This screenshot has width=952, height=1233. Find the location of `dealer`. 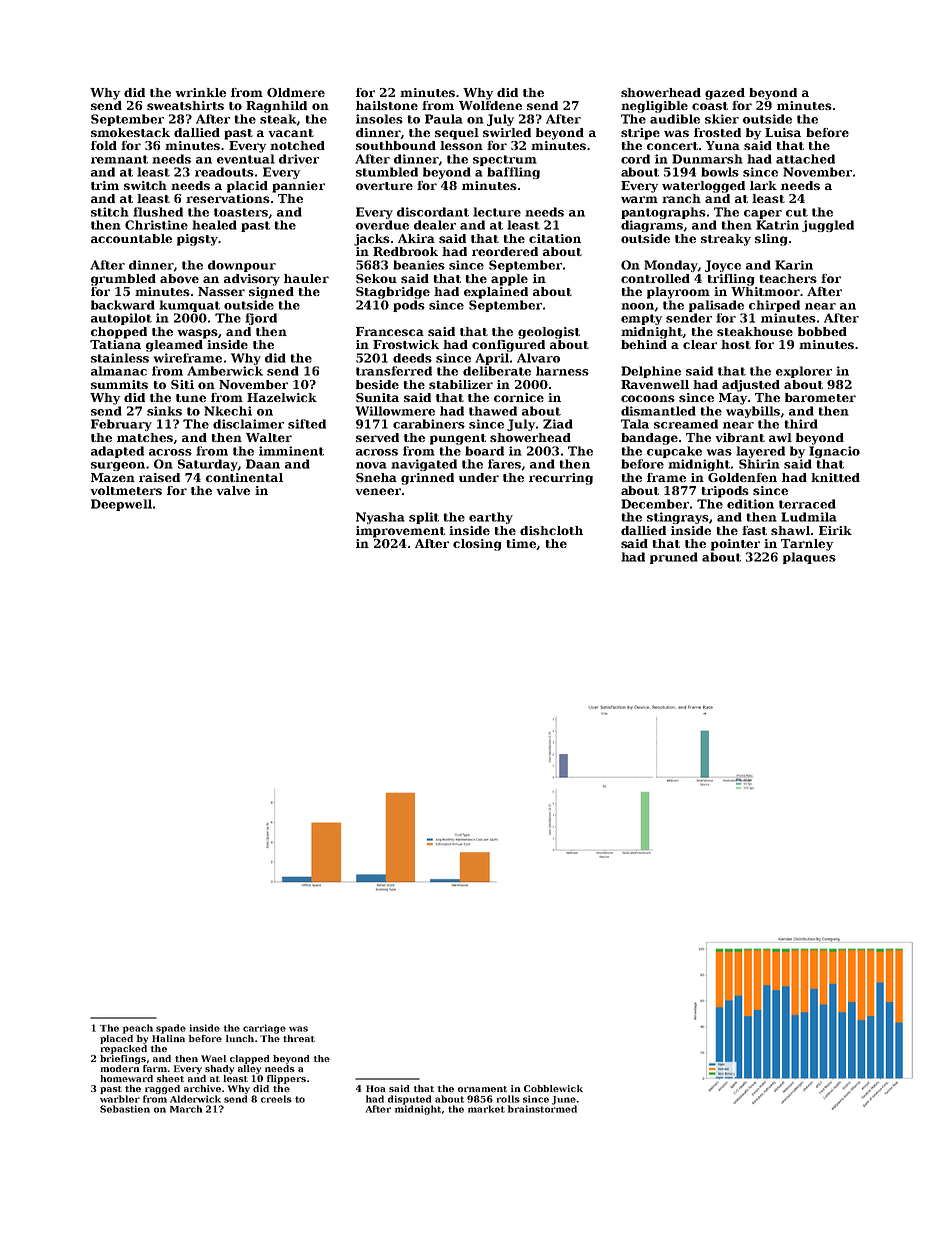

dealer is located at coordinates (435, 225).
